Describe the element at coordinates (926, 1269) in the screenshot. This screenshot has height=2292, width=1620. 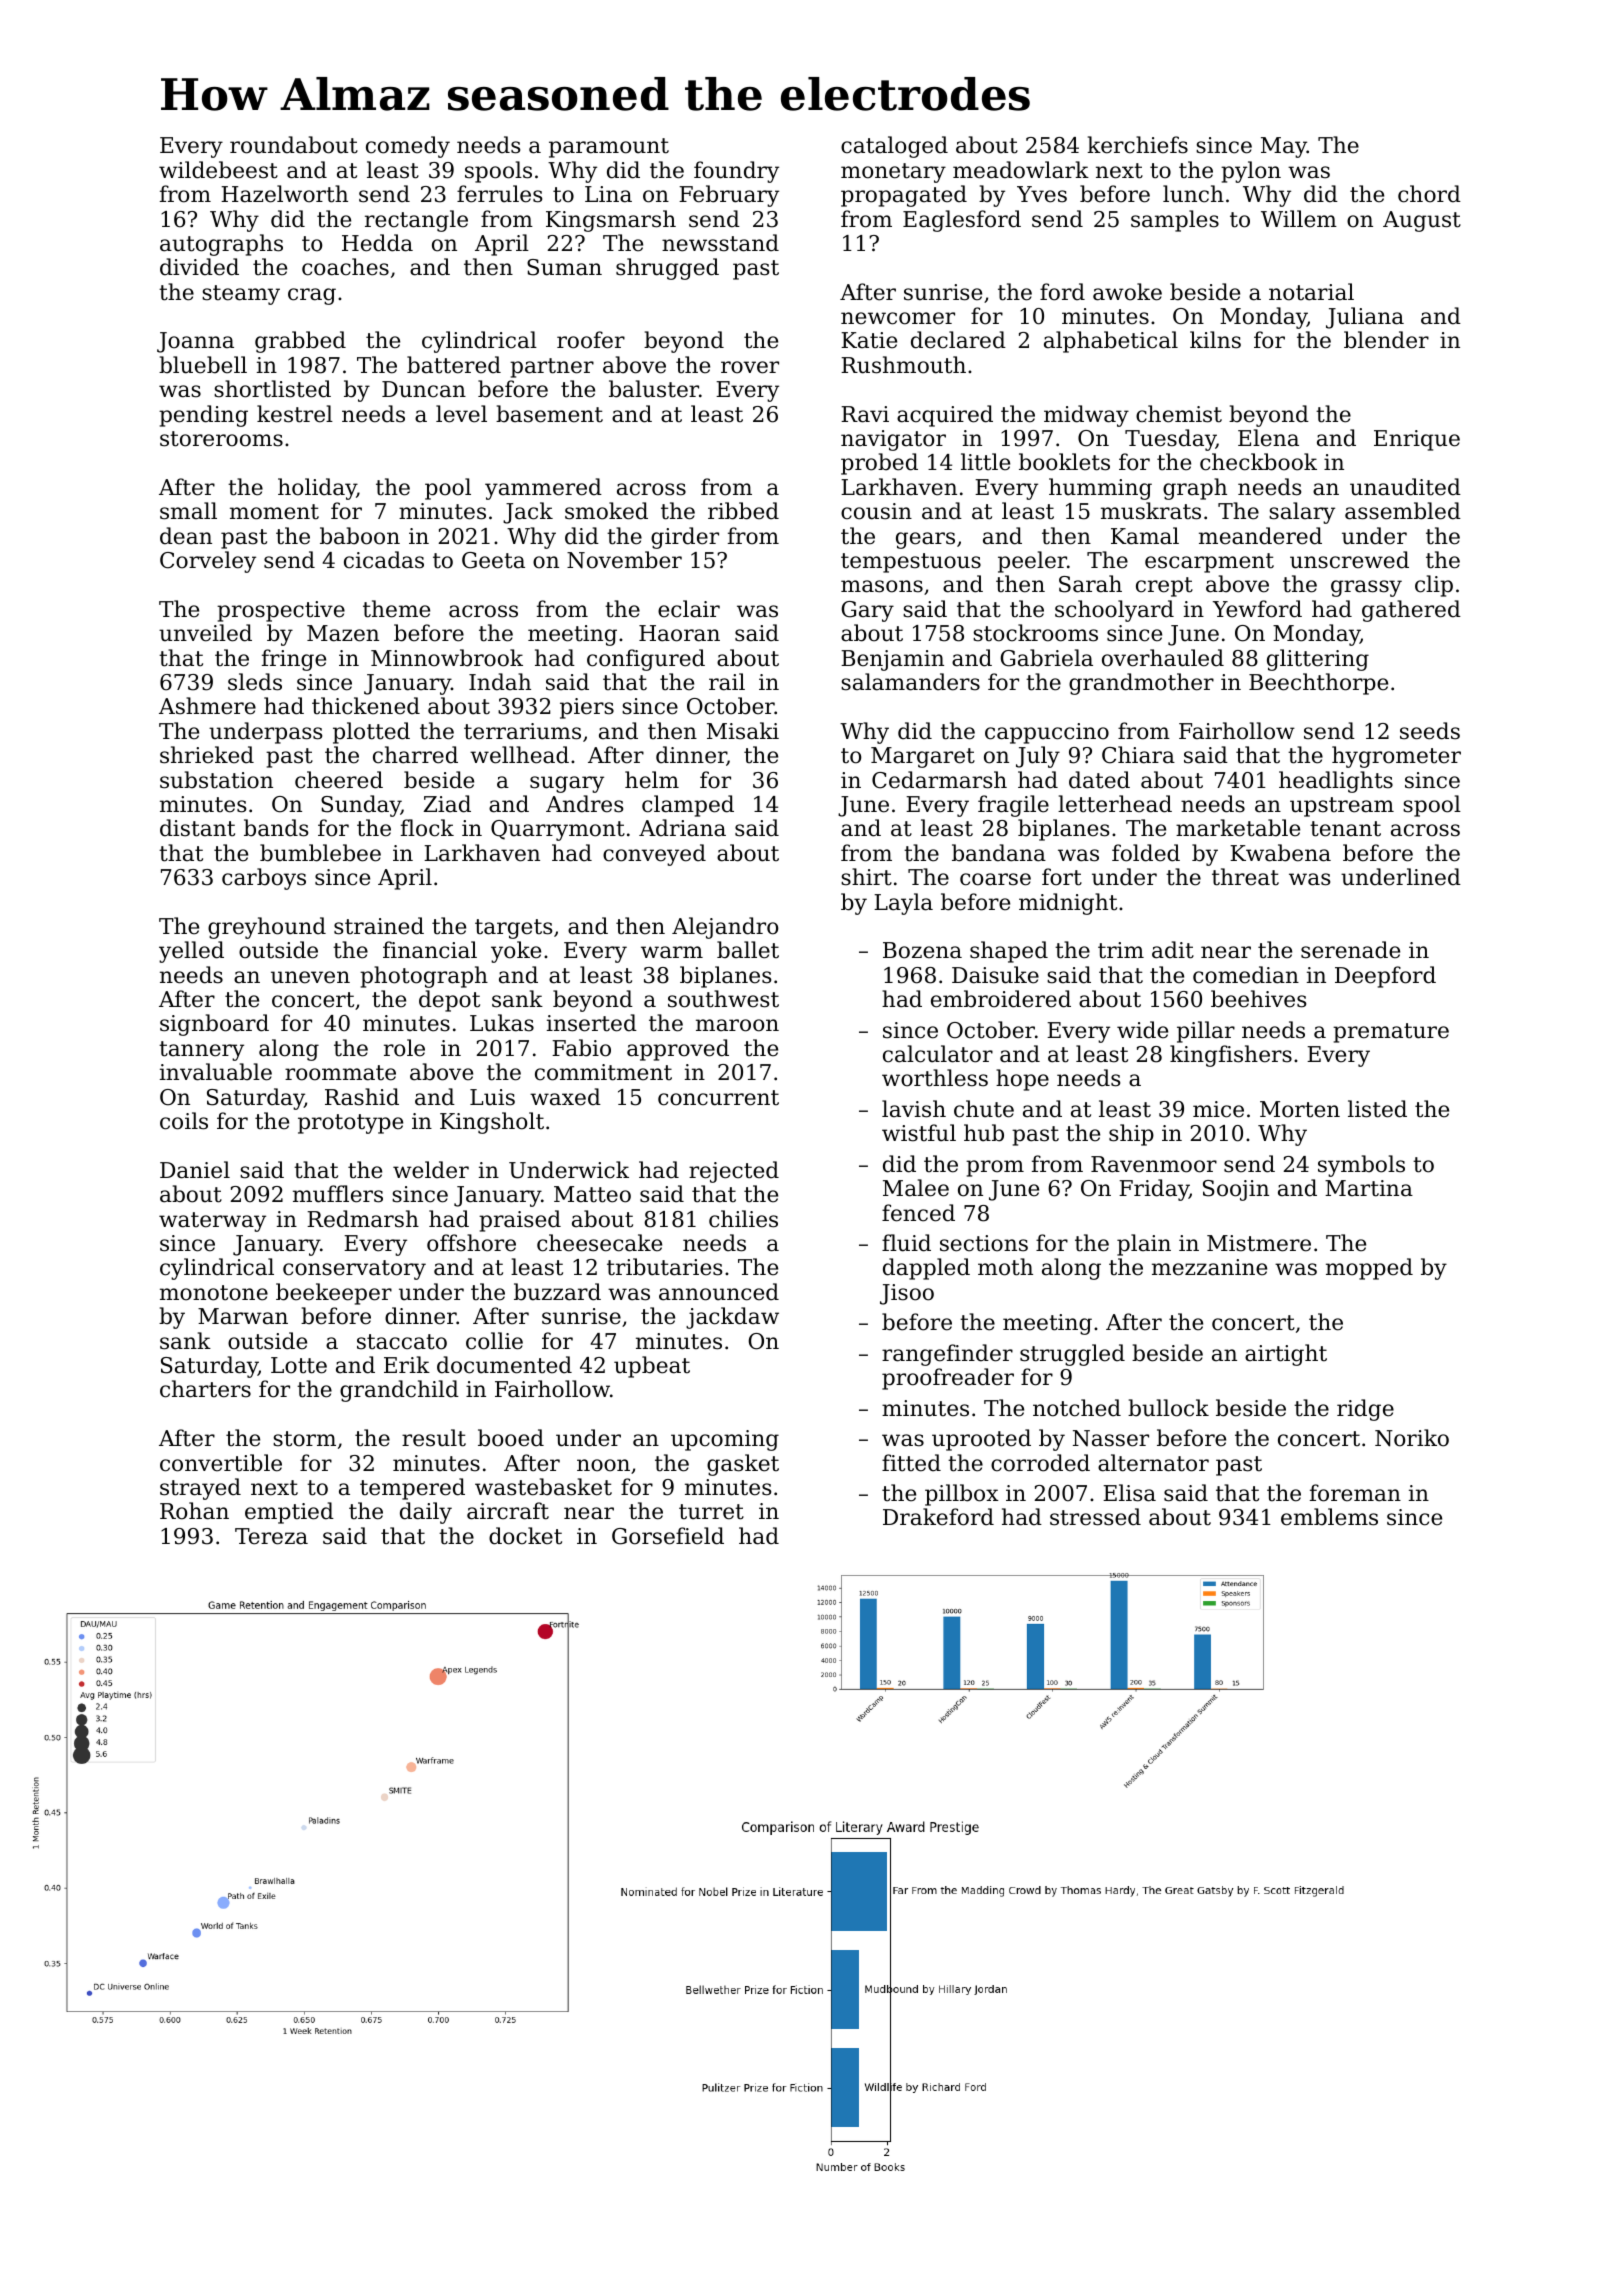
I see `dappled` at that location.
